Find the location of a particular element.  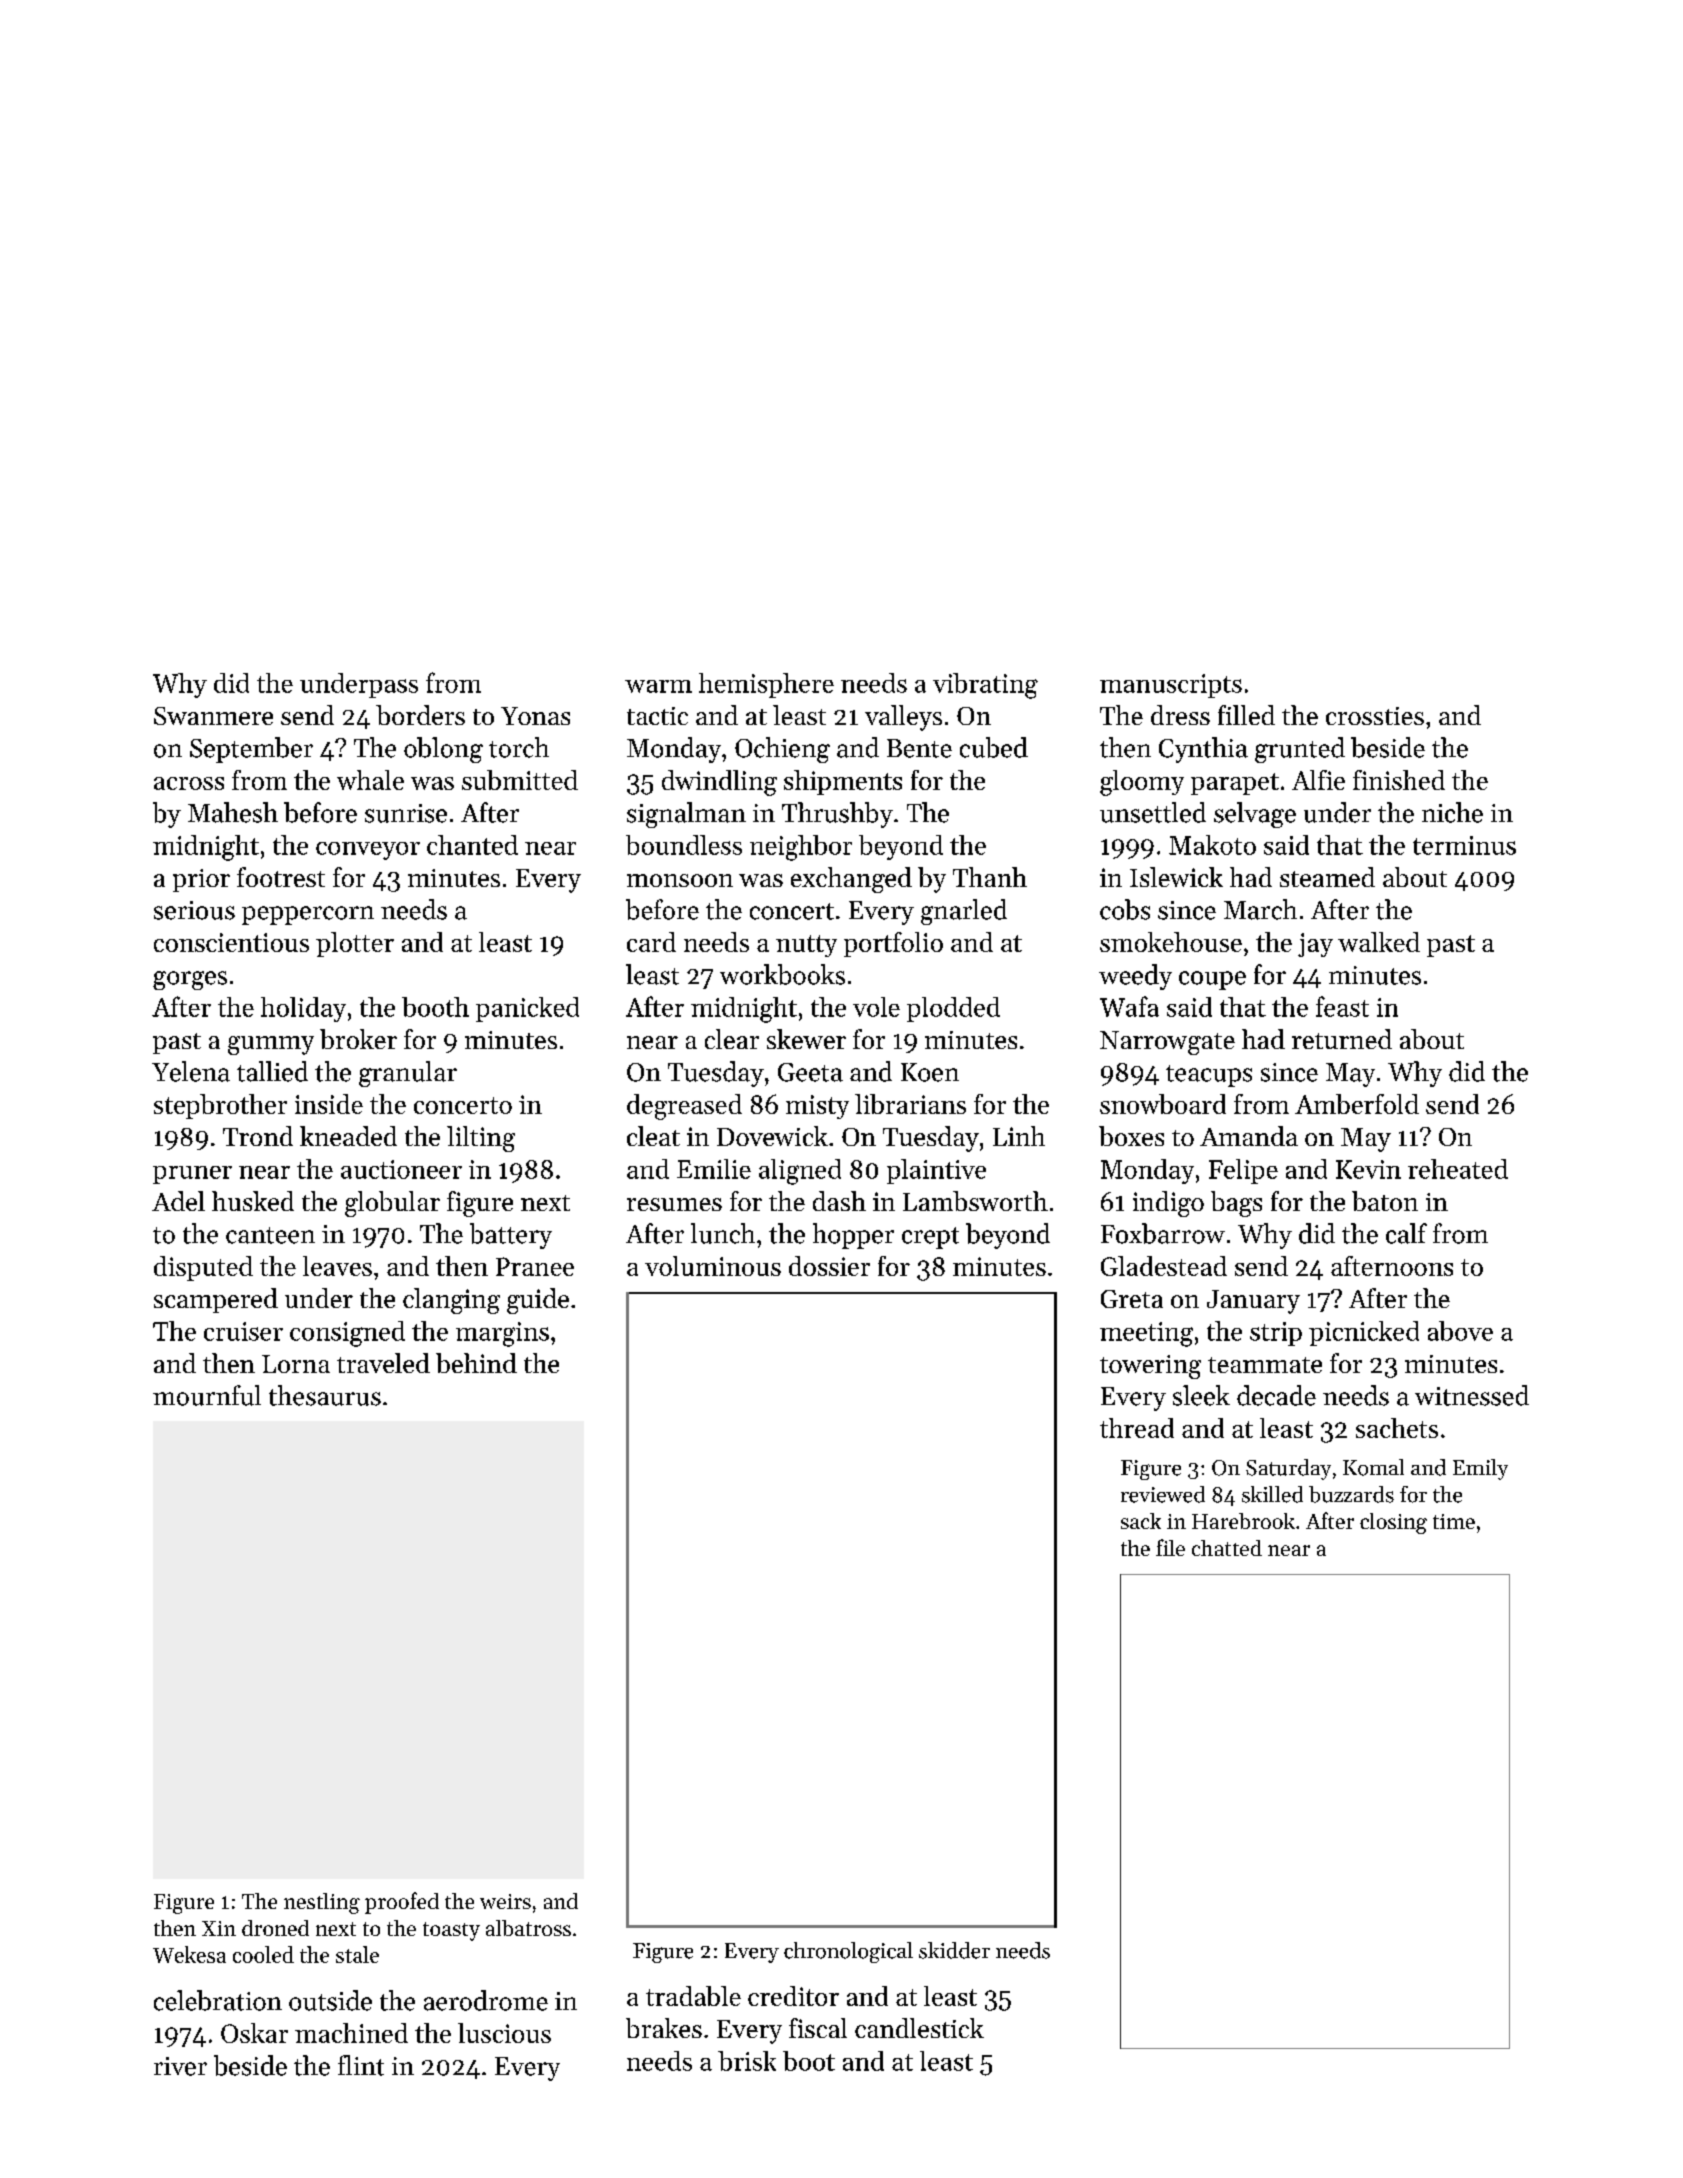

crossties is located at coordinates (1375, 716).
